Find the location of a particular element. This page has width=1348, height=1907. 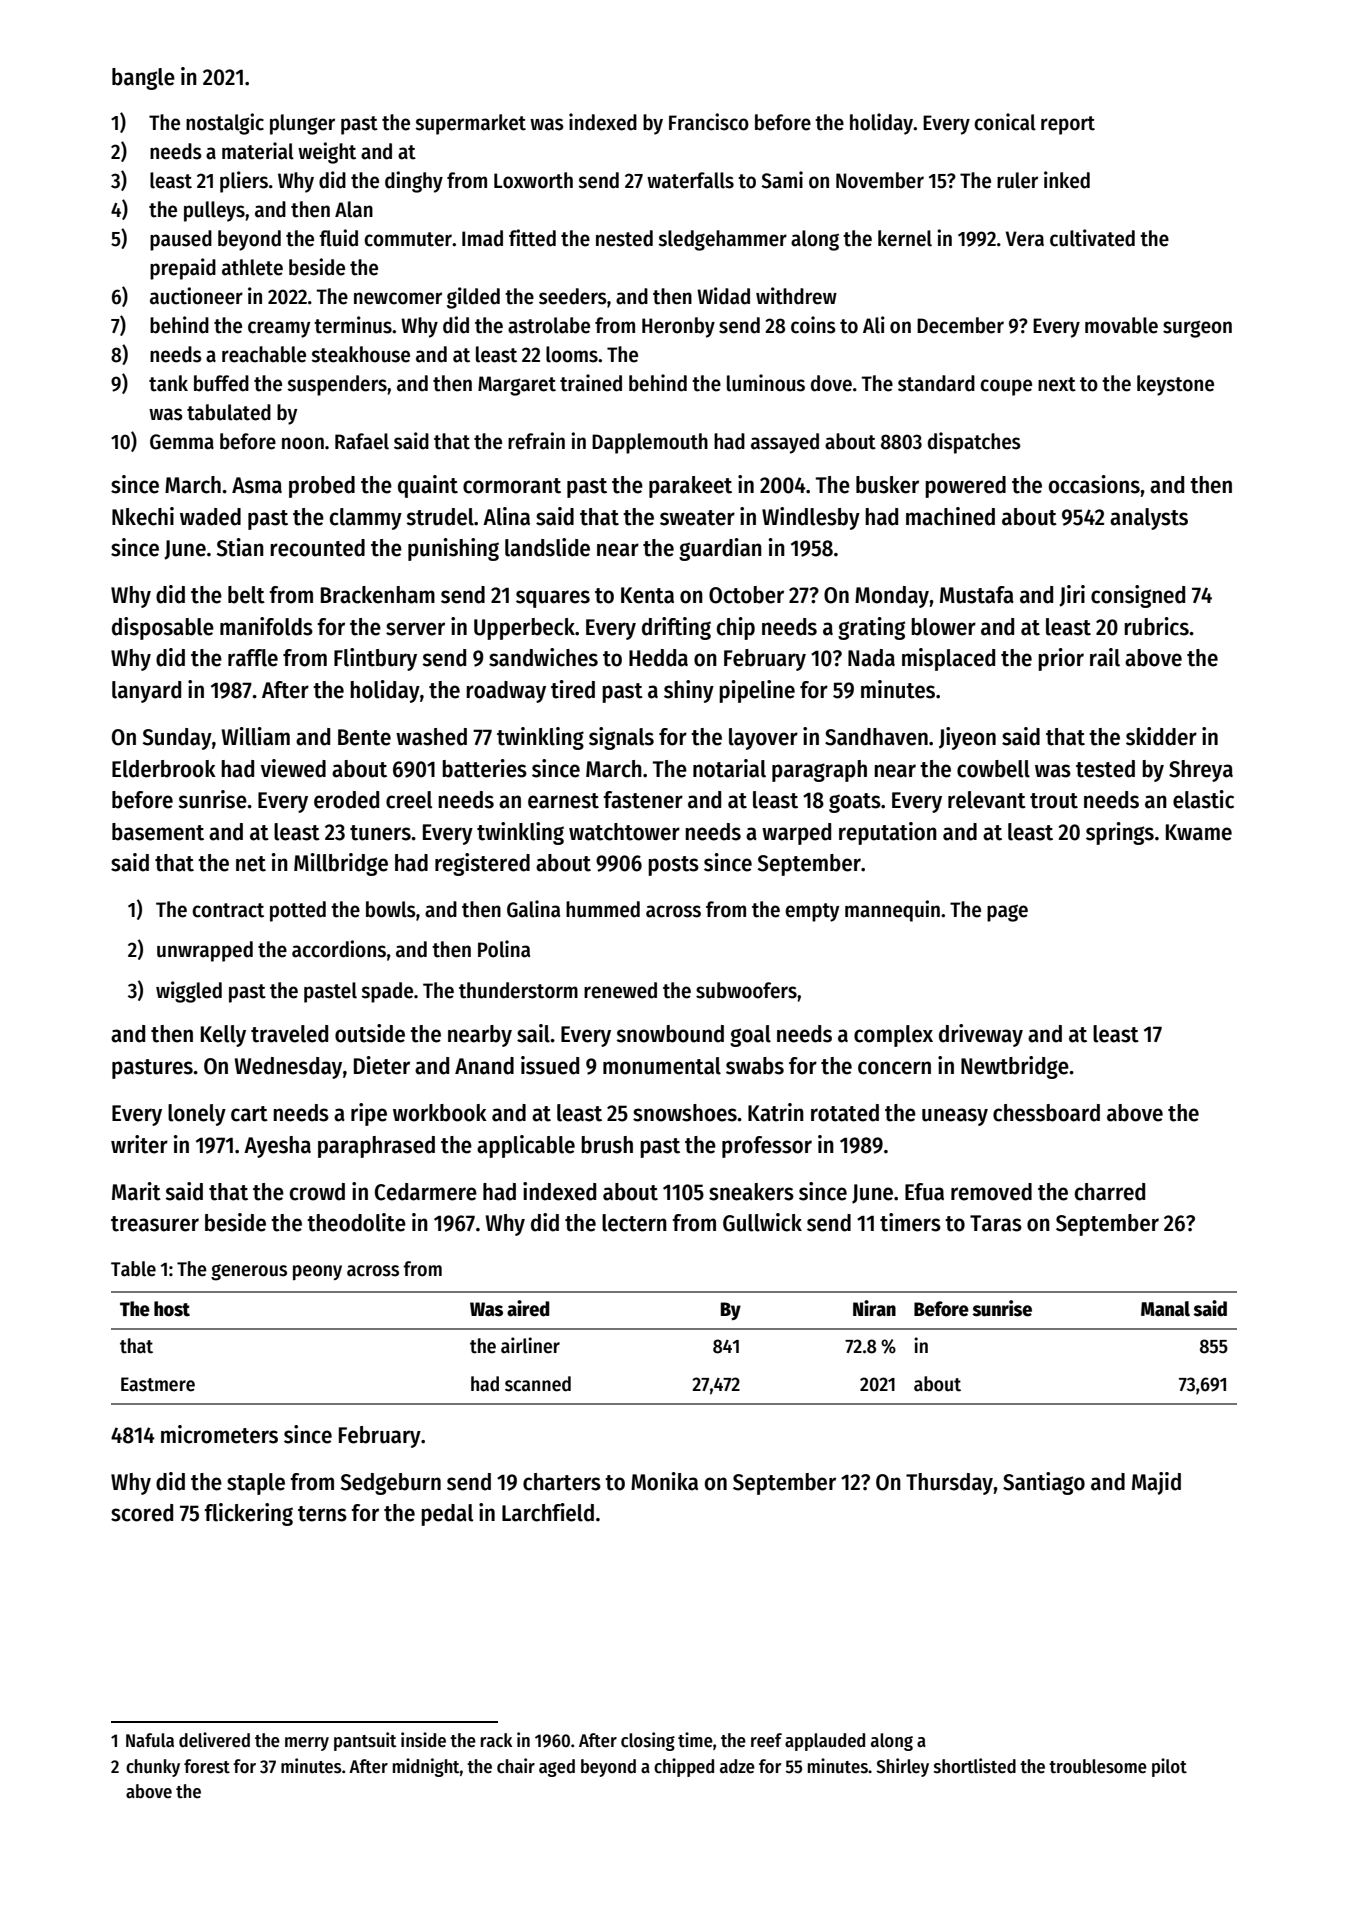

Nafula is located at coordinates (150, 1740).
